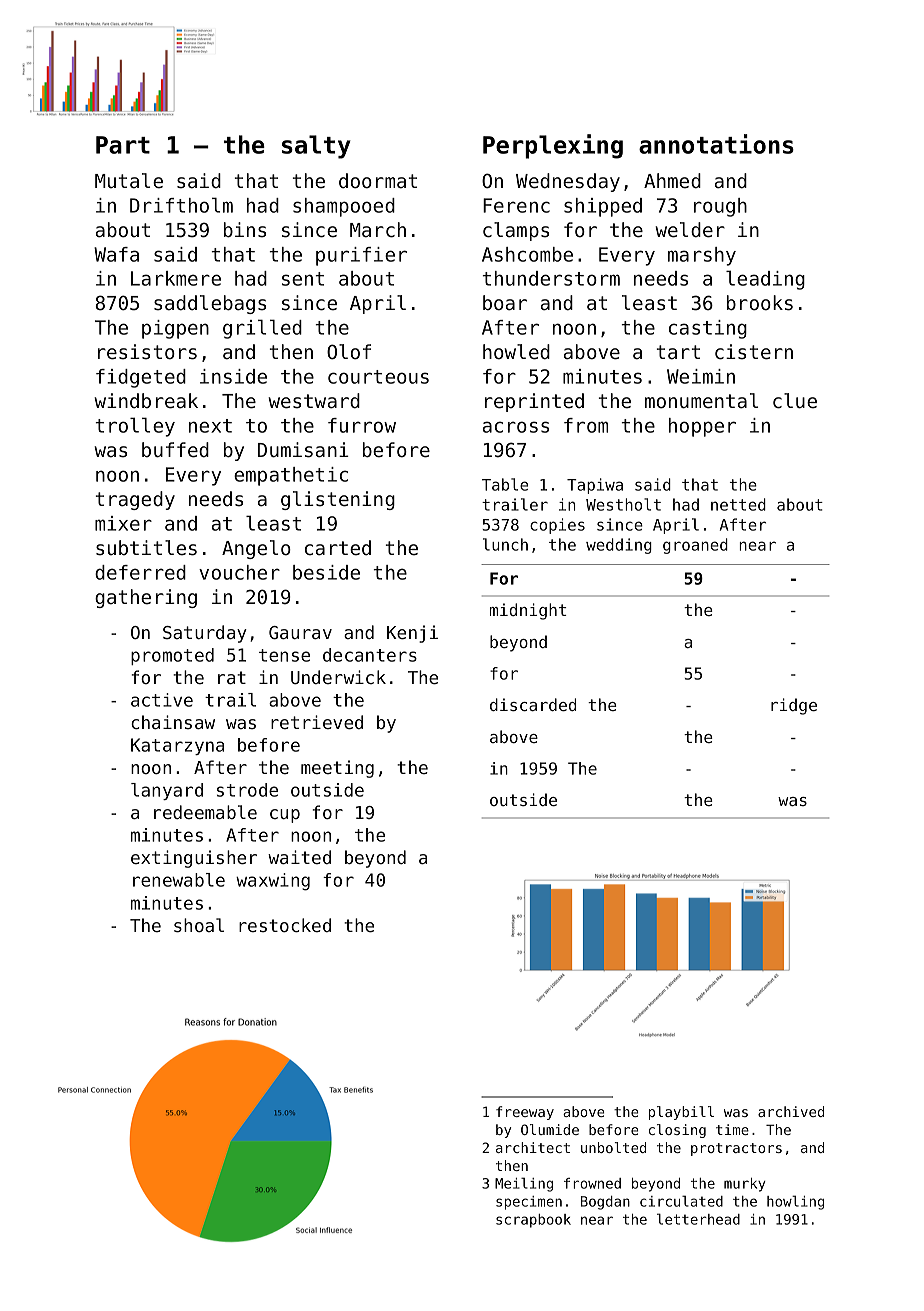 Image resolution: width=924 pixels, height=1311 pixels. What do you see at coordinates (162, 700) in the screenshot?
I see `active` at bounding box center [162, 700].
